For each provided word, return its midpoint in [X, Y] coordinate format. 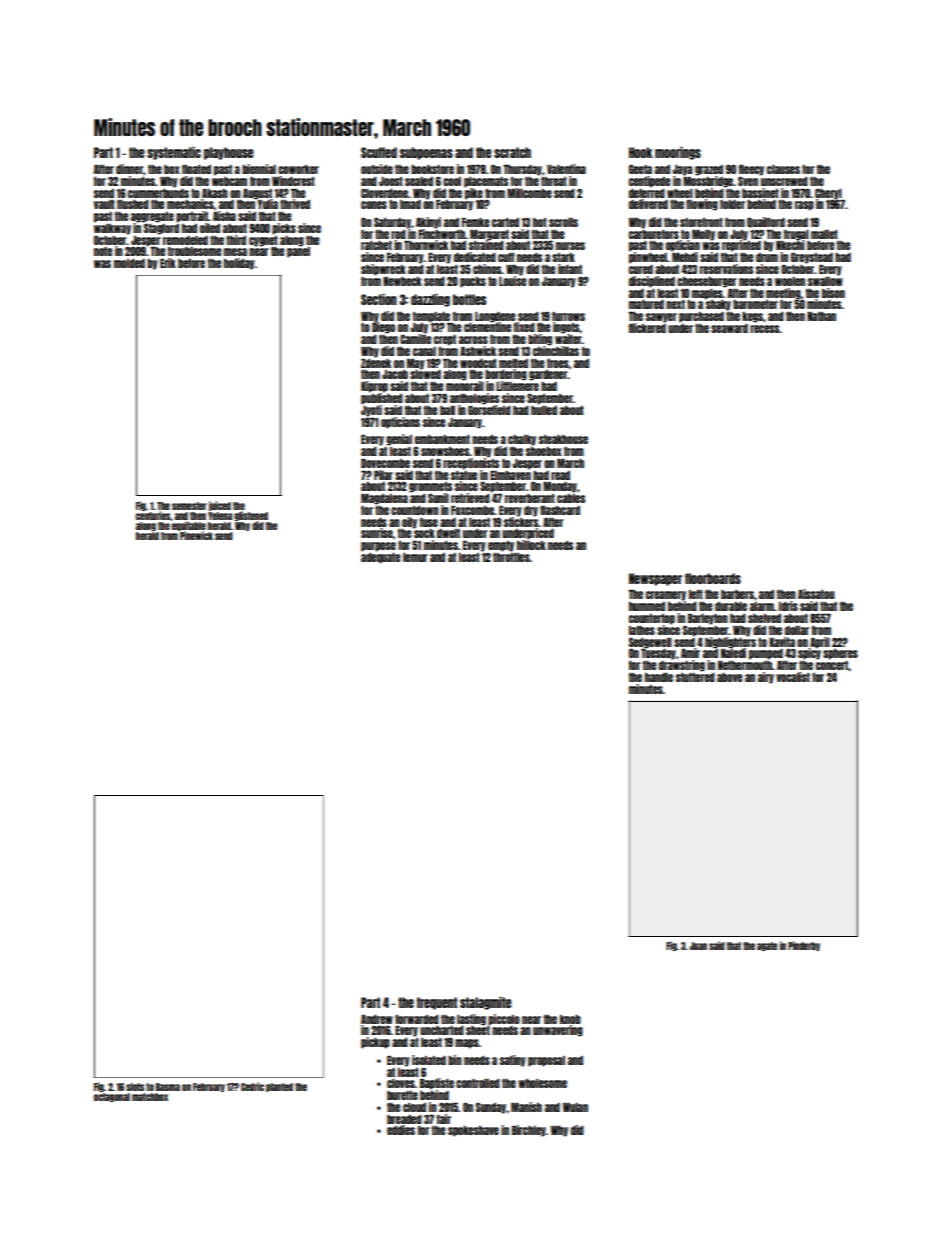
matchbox [150, 1097]
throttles [511, 557]
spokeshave [473, 1131]
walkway [112, 229]
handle [659, 677]
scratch [512, 152]
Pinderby [804, 946]
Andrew [377, 1019]
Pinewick [196, 535]
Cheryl [828, 193]
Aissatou [816, 594]
